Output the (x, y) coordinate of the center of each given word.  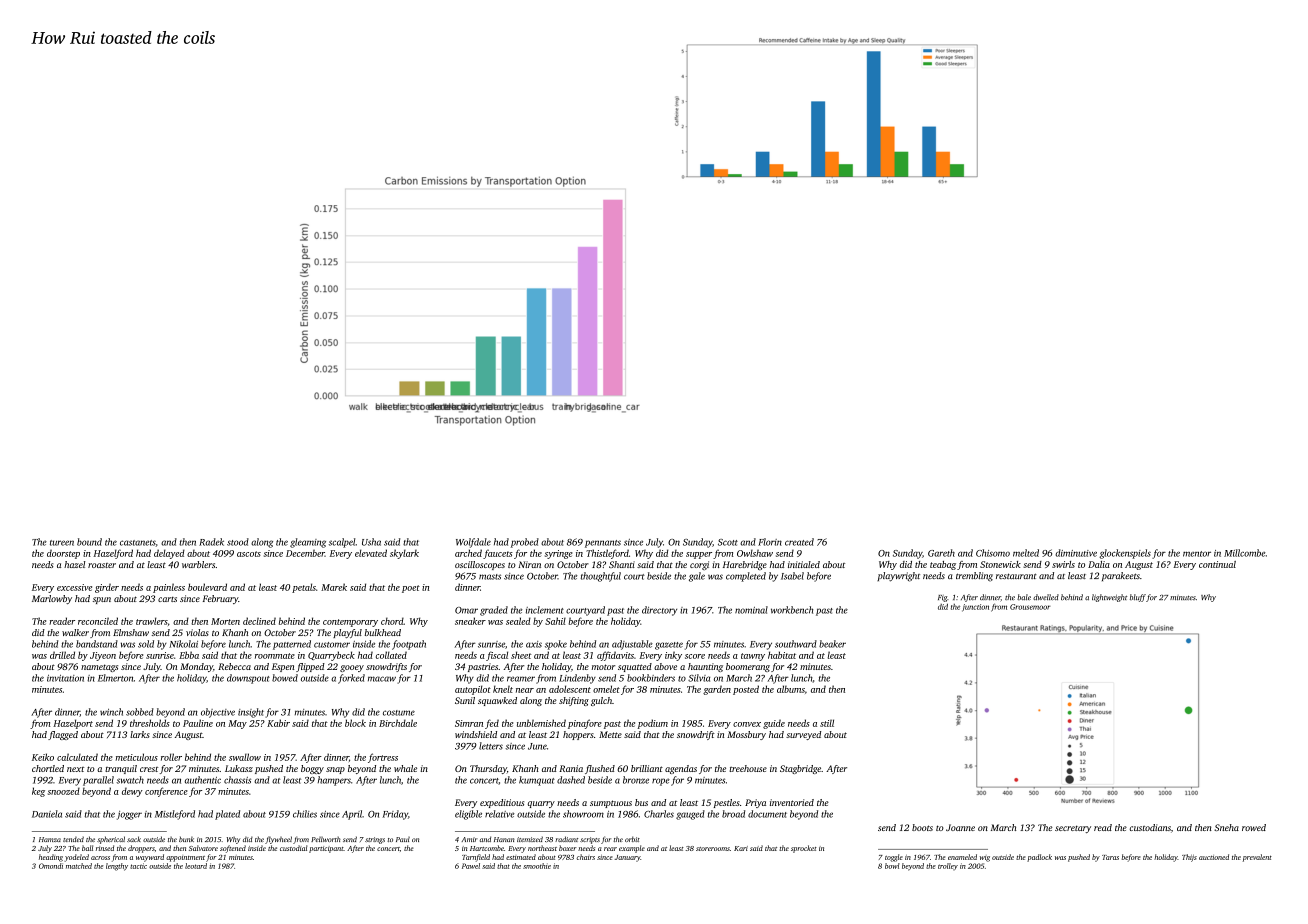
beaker (832, 644)
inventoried (792, 802)
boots (922, 827)
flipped (310, 667)
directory (659, 611)
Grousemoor (1030, 607)
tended (73, 839)
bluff (1138, 598)
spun (102, 600)
